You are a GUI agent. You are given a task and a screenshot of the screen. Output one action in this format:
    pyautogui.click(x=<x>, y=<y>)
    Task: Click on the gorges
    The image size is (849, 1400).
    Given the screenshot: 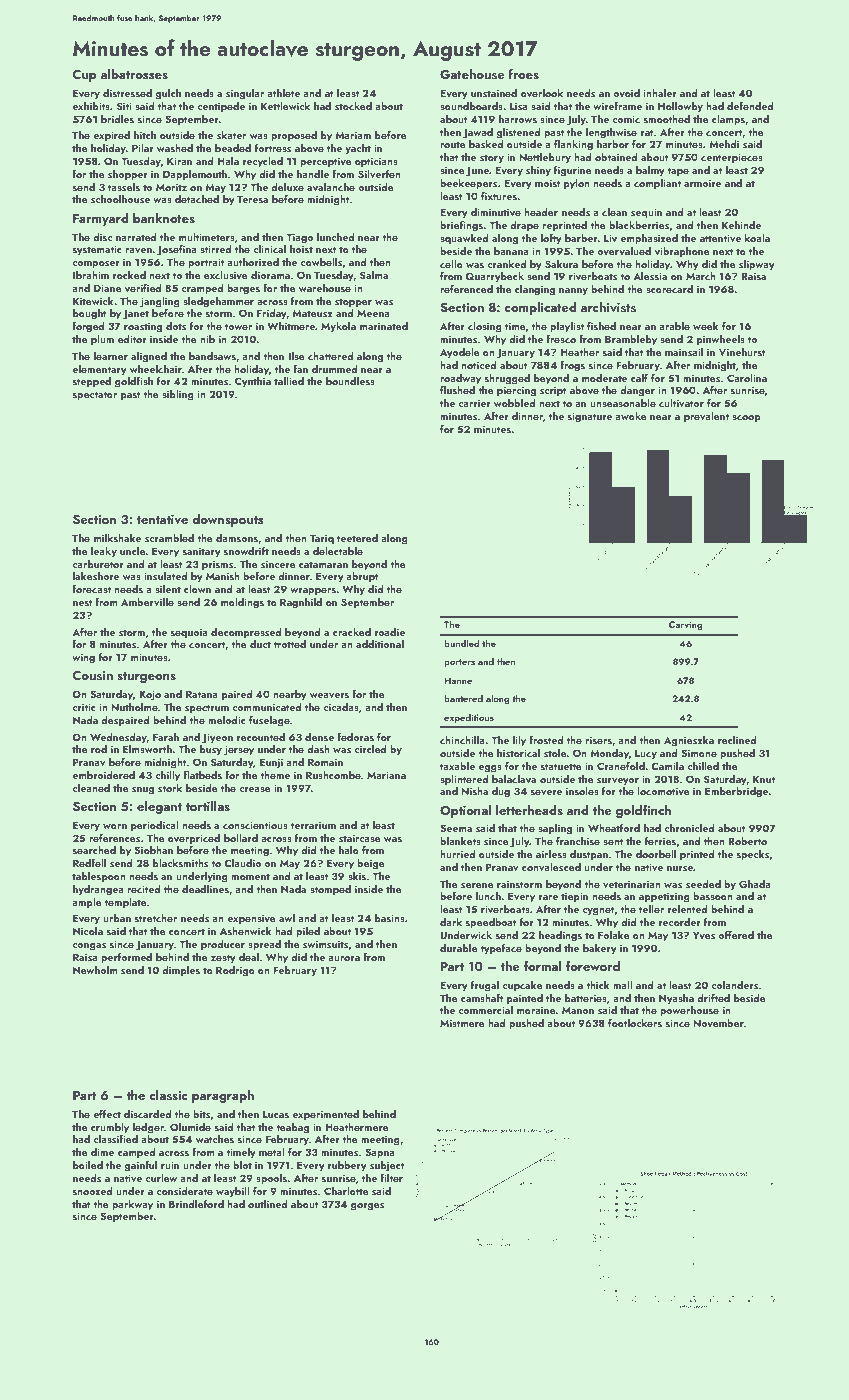 What is the action you would take?
    pyautogui.click(x=367, y=1207)
